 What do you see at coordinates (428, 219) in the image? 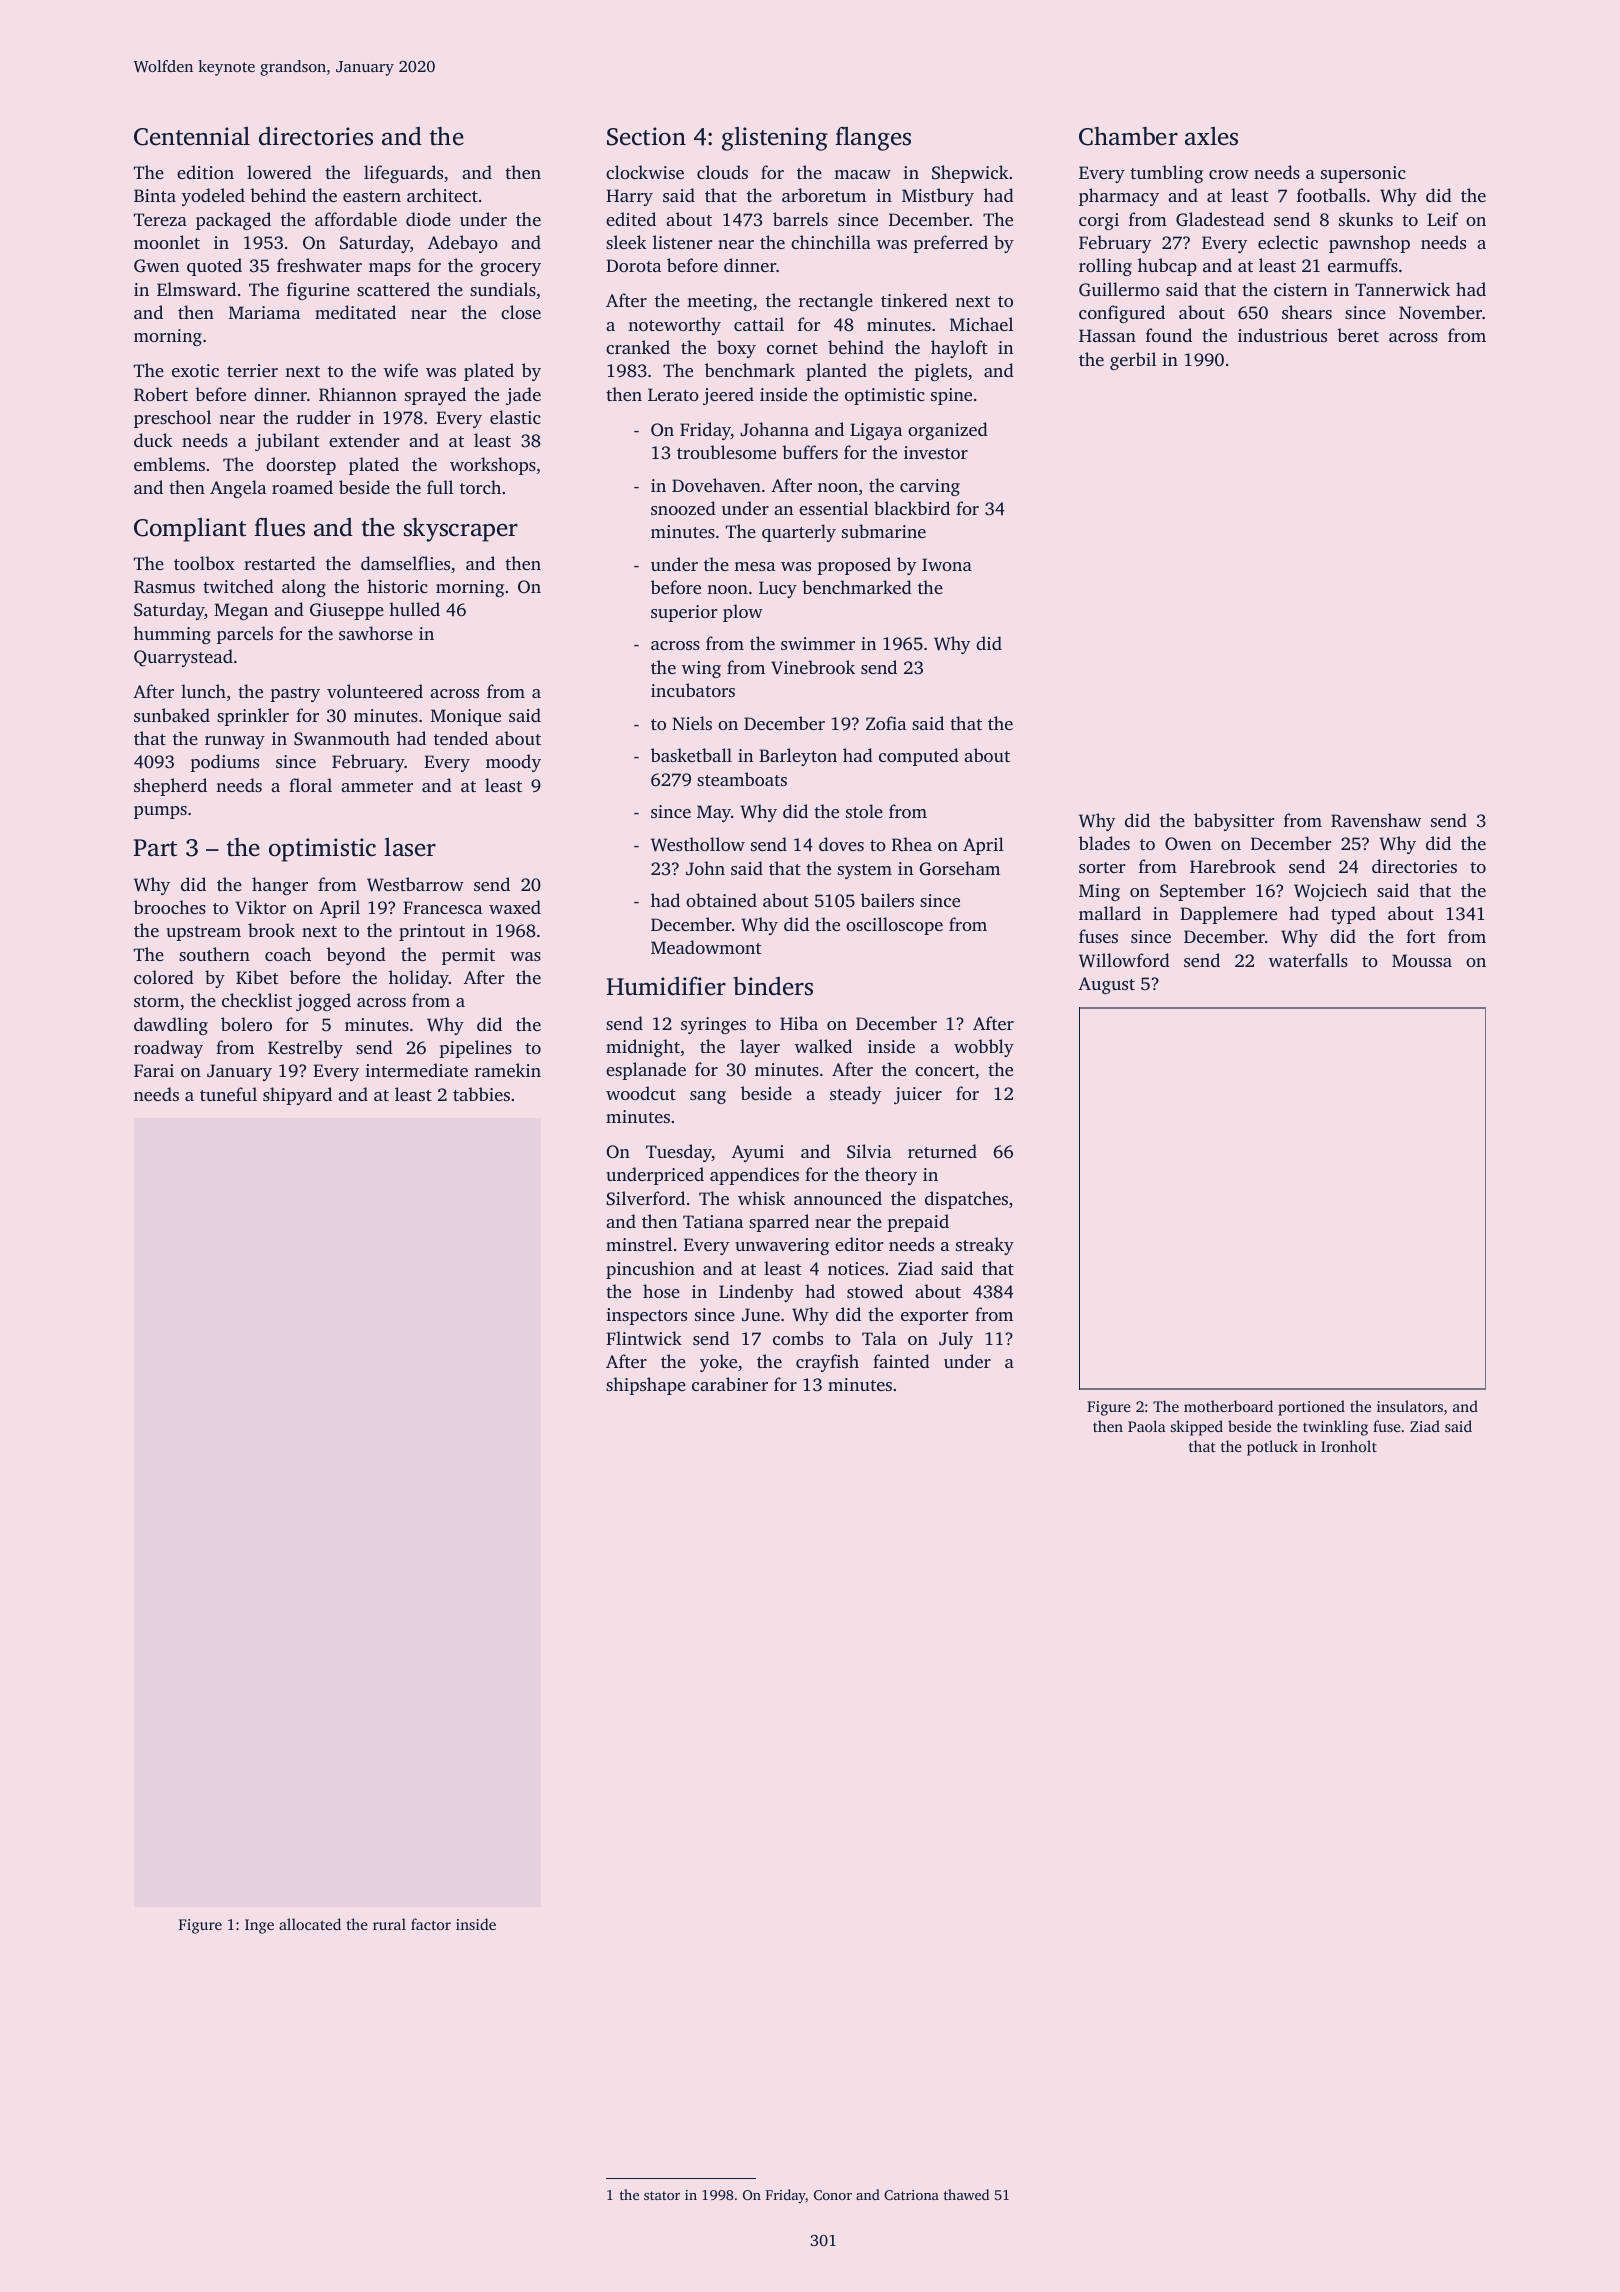
I see `diode` at bounding box center [428, 219].
